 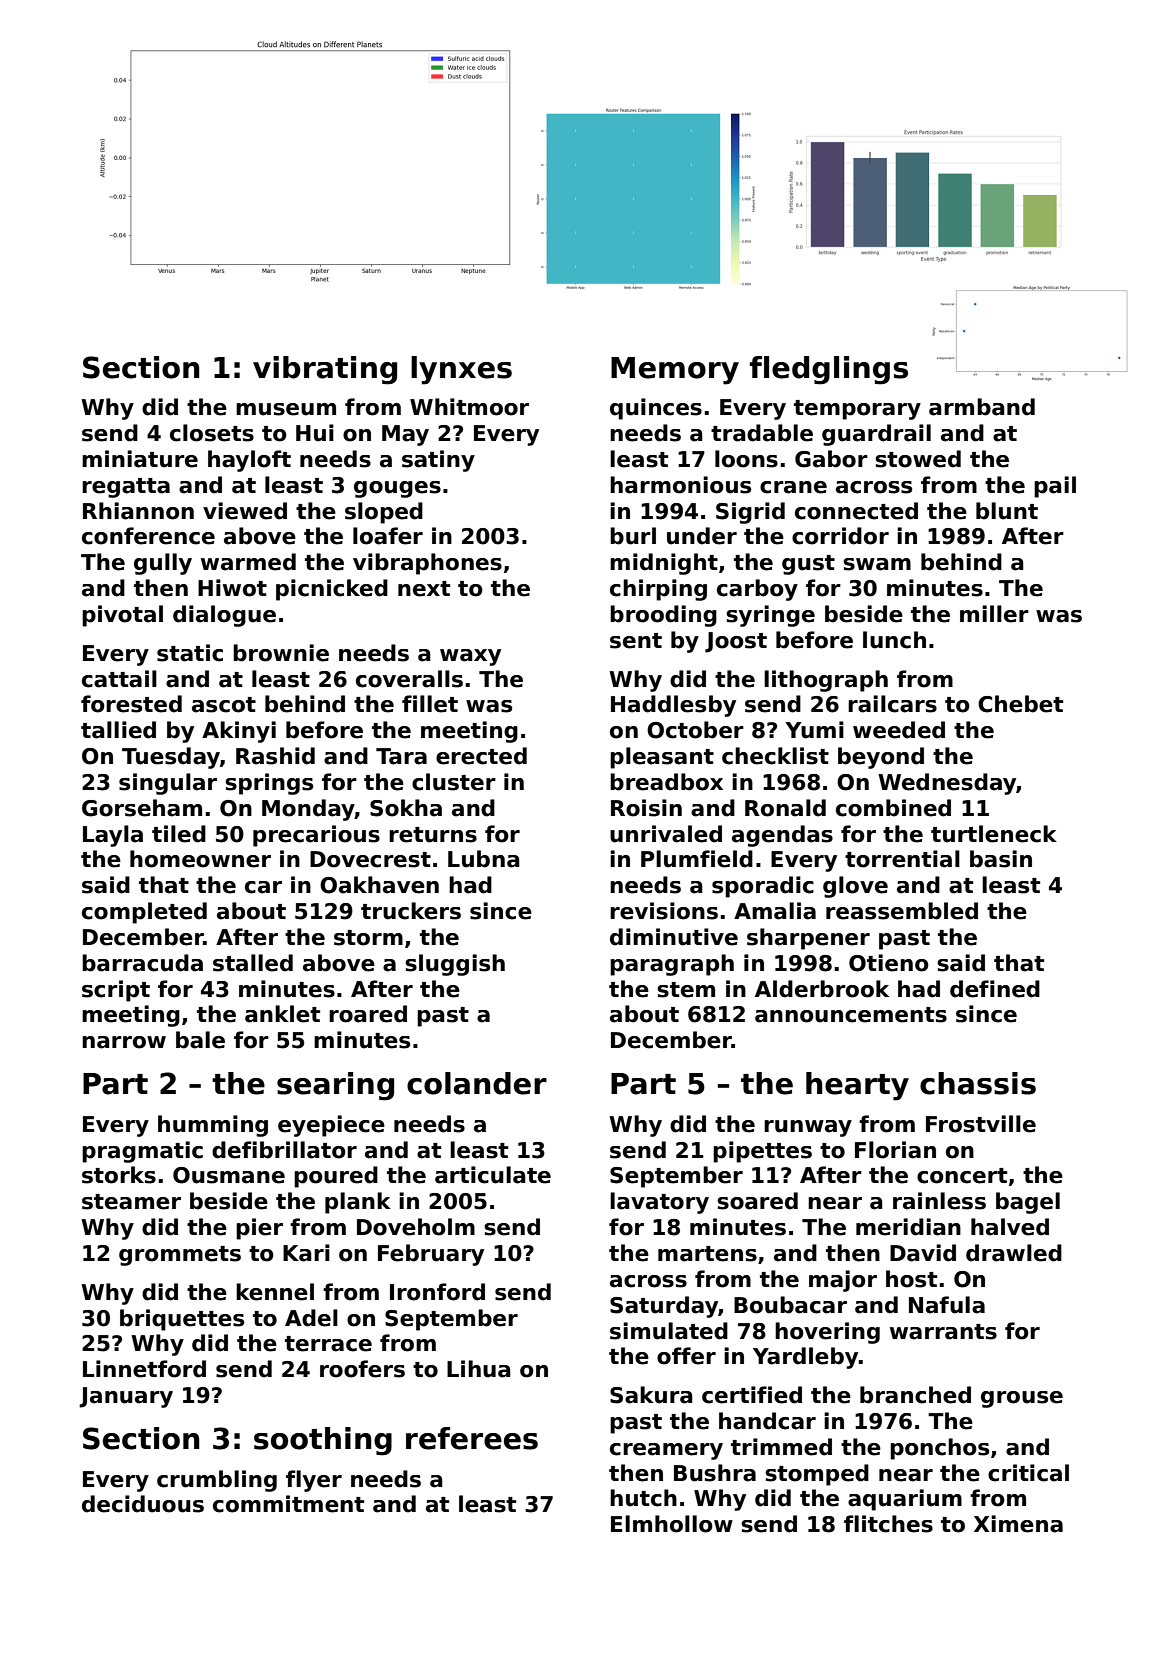 I want to click on defined, so click(x=995, y=989).
